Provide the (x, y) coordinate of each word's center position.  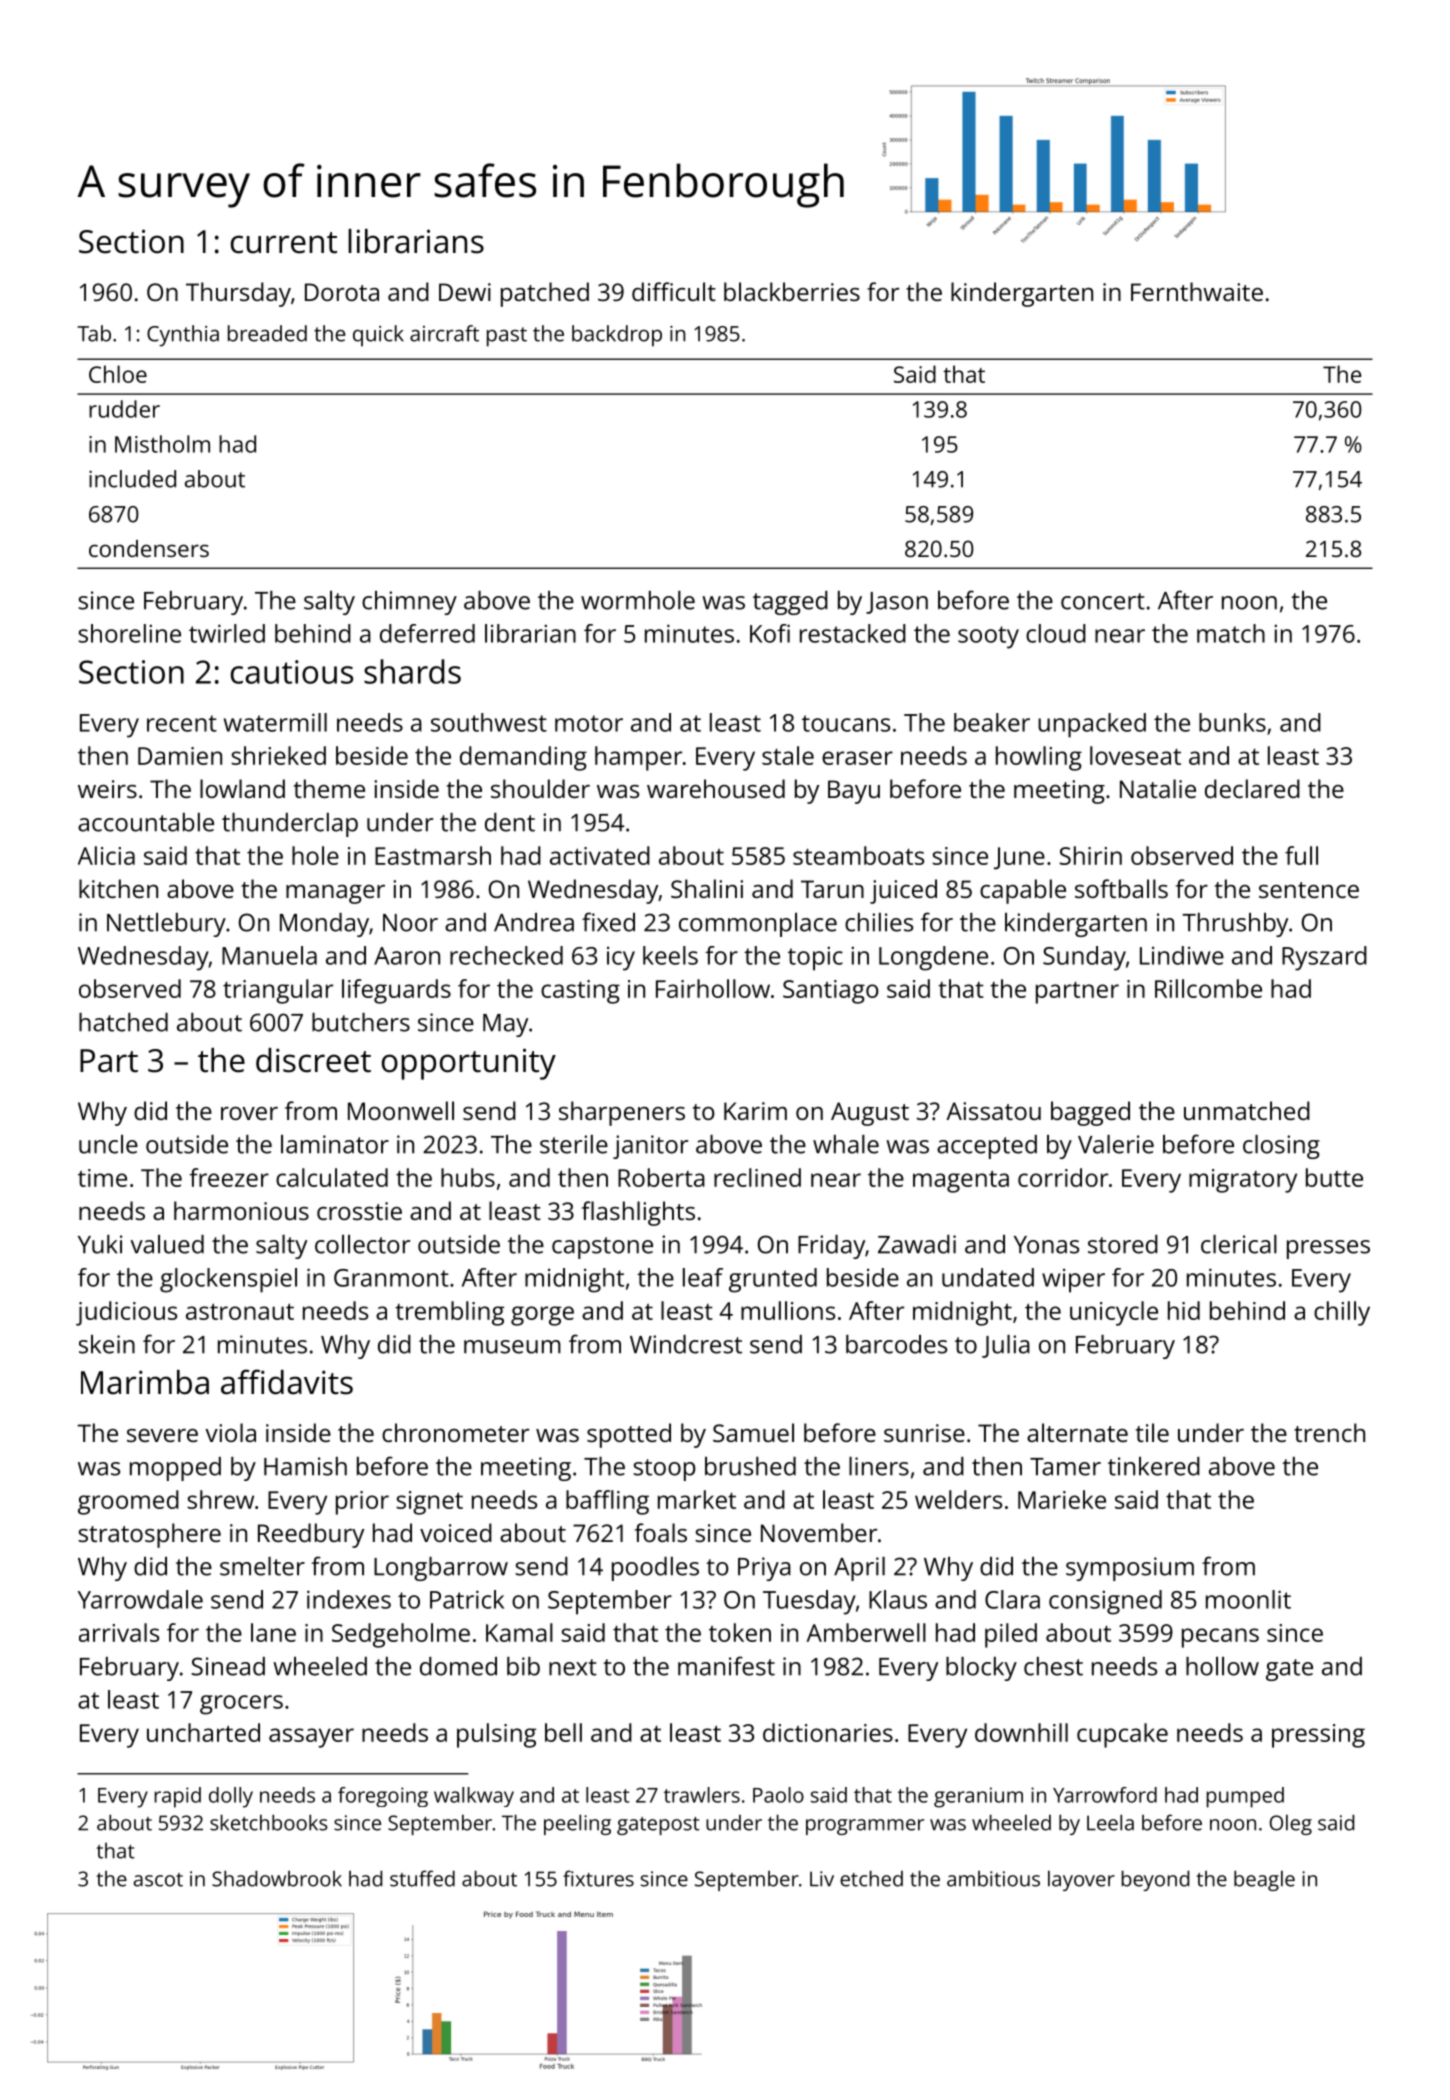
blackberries (792, 291)
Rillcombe (1208, 988)
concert (1103, 601)
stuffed (422, 1878)
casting (580, 992)
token (740, 1632)
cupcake (1122, 1735)
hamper (638, 758)
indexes (349, 1599)
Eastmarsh (433, 855)
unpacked (1092, 725)
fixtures (598, 1878)
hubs (468, 1177)
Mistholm (162, 444)
